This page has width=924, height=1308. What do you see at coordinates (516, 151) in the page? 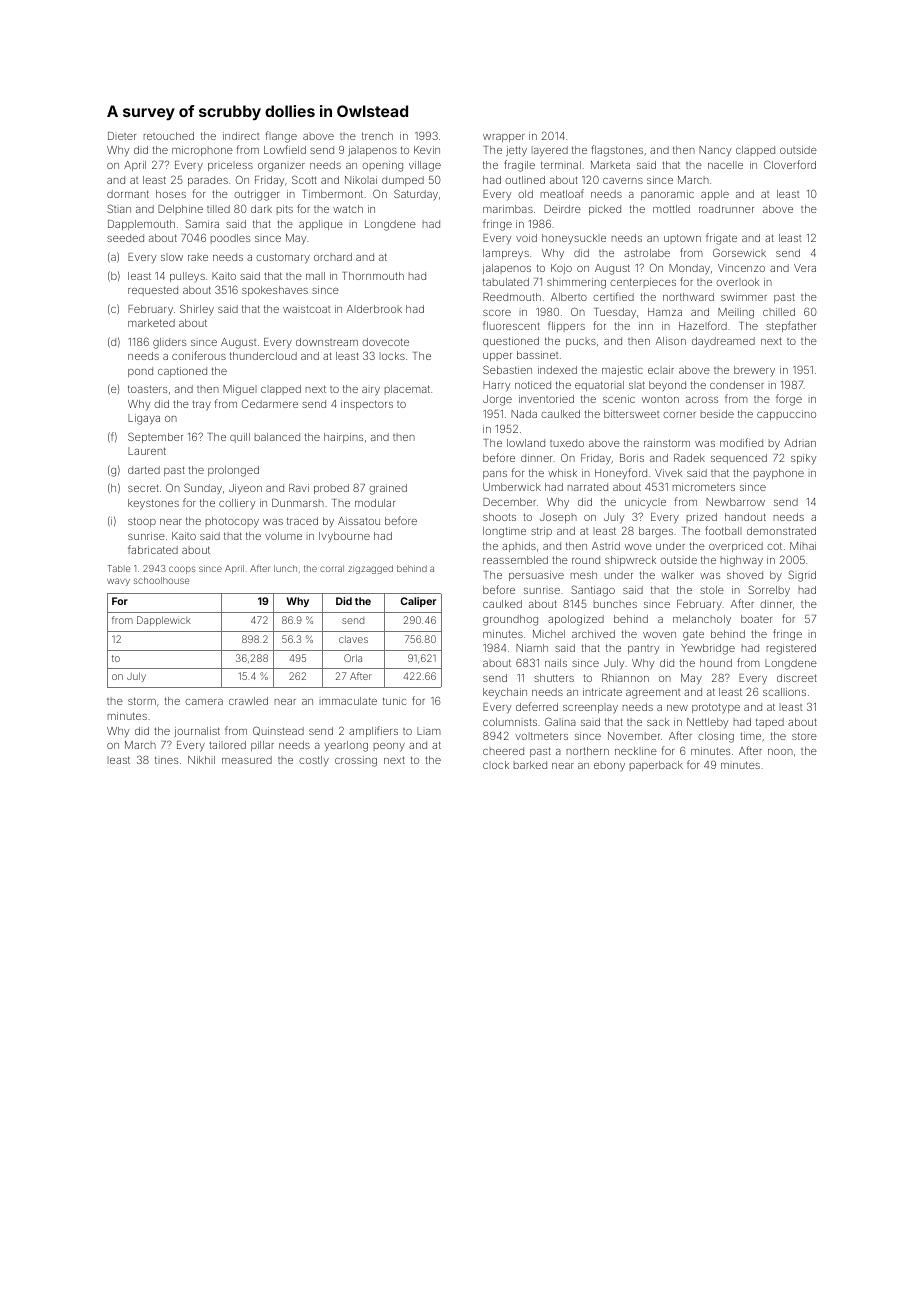
I see `jetty` at bounding box center [516, 151].
